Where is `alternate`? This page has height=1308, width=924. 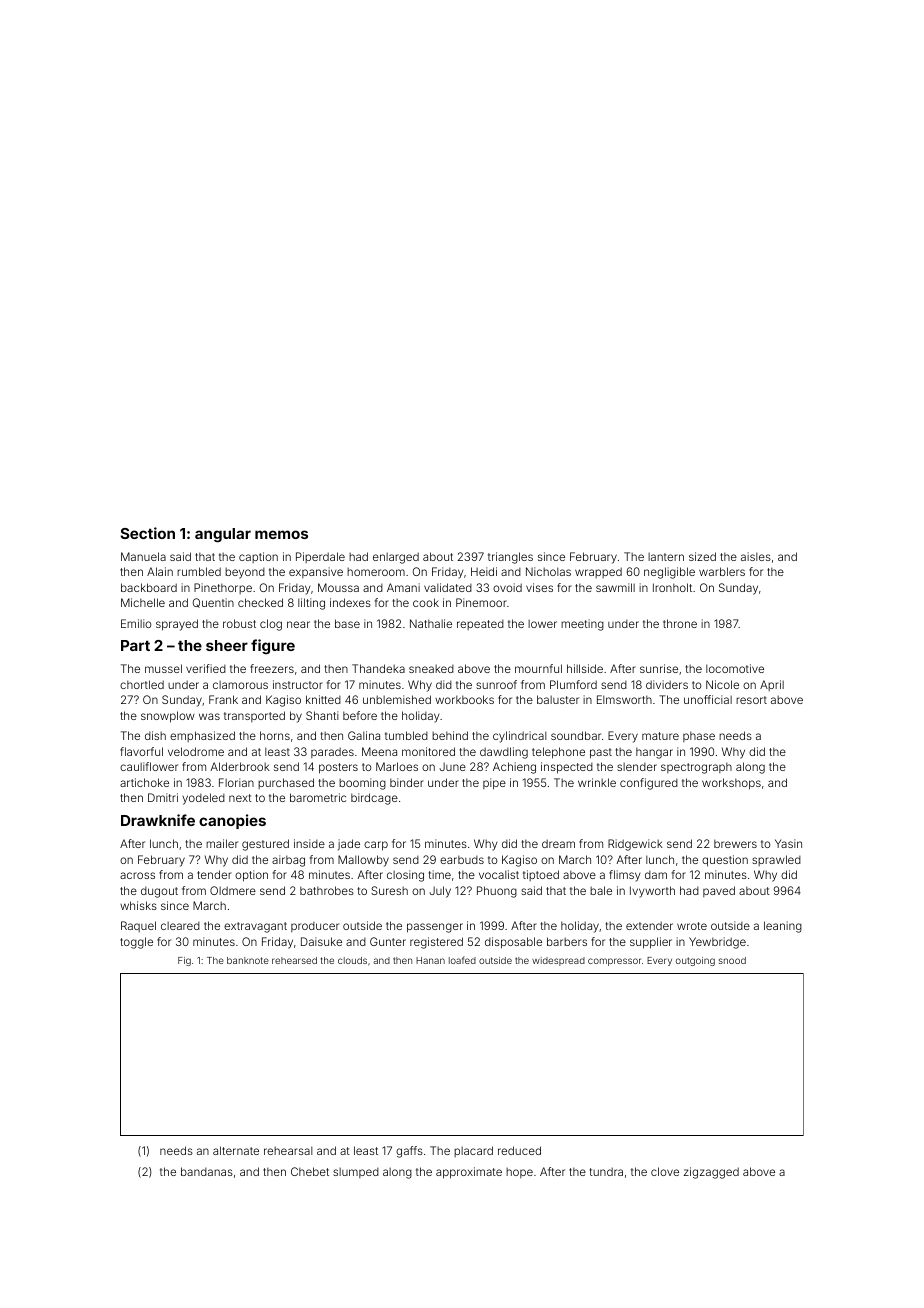 alternate is located at coordinates (236, 1150).
